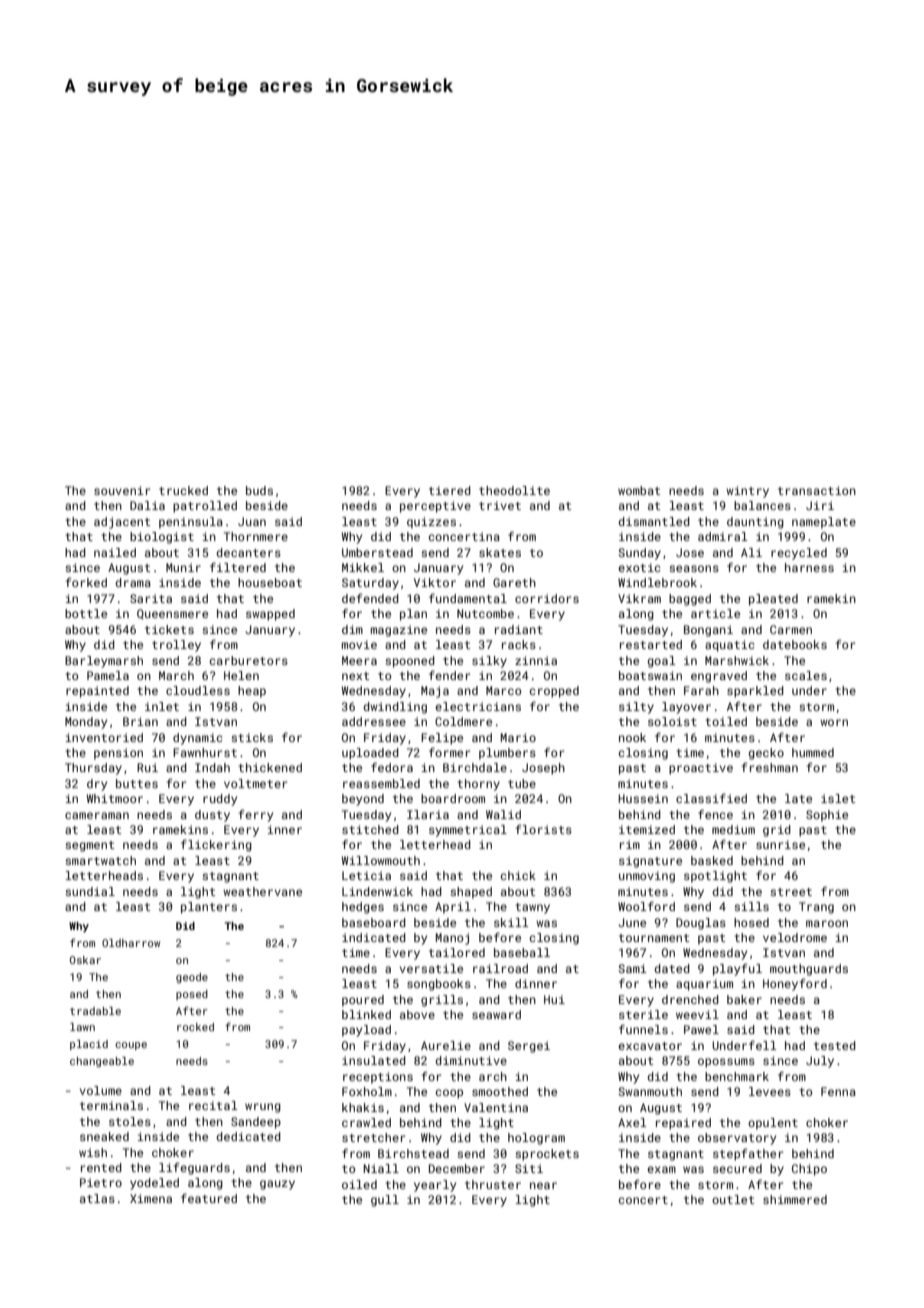  I want to click on transaction, so click(817, 490).
